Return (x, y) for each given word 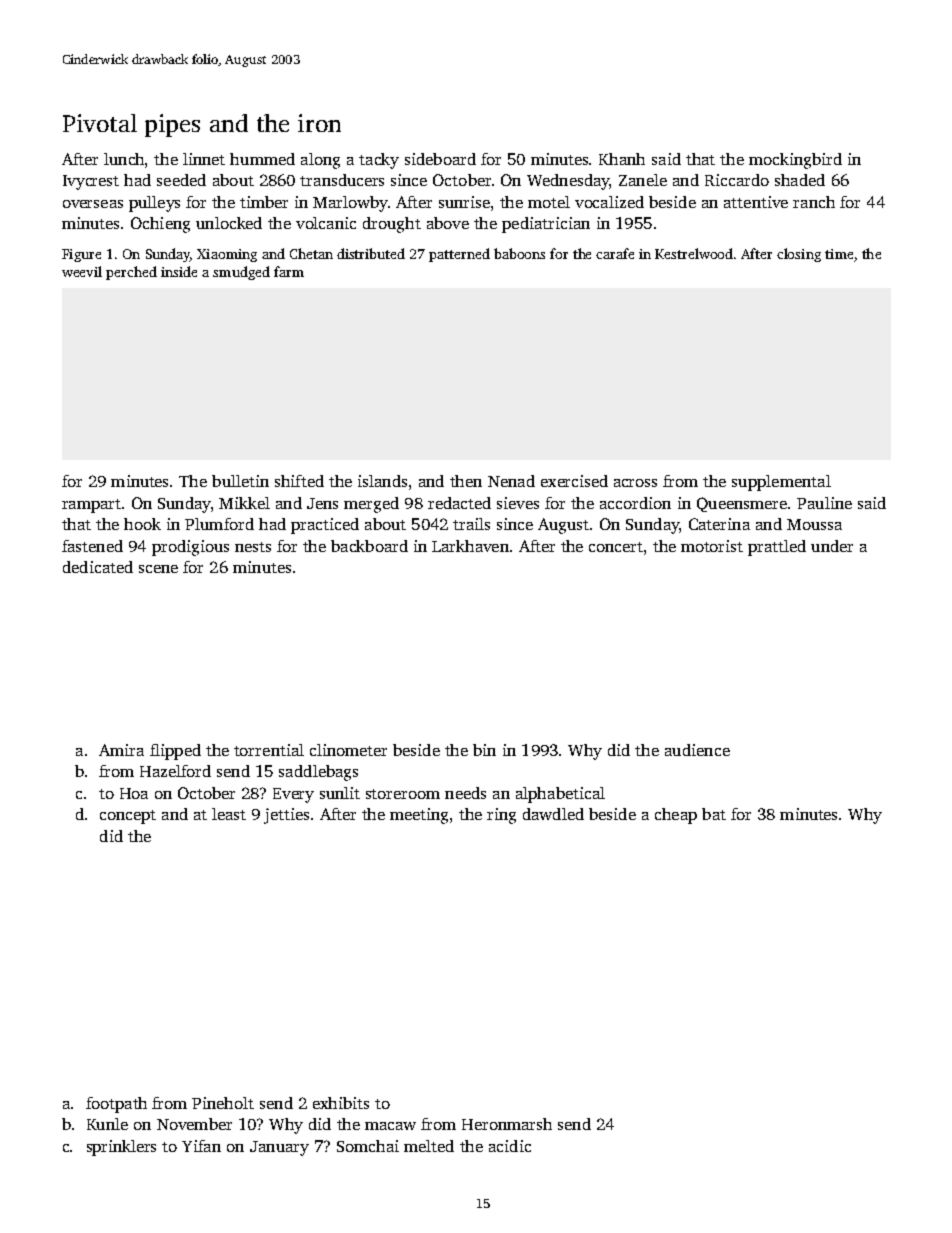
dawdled (553, 814)
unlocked (229, 223)
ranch (814, 202)
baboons (519, 253)
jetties (286, 816)
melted (429, 1146)
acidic (510, 1146)
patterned (459, 255)
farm (289, 271)
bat (714, 814)
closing (799, 255)
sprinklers (121, 1148)
